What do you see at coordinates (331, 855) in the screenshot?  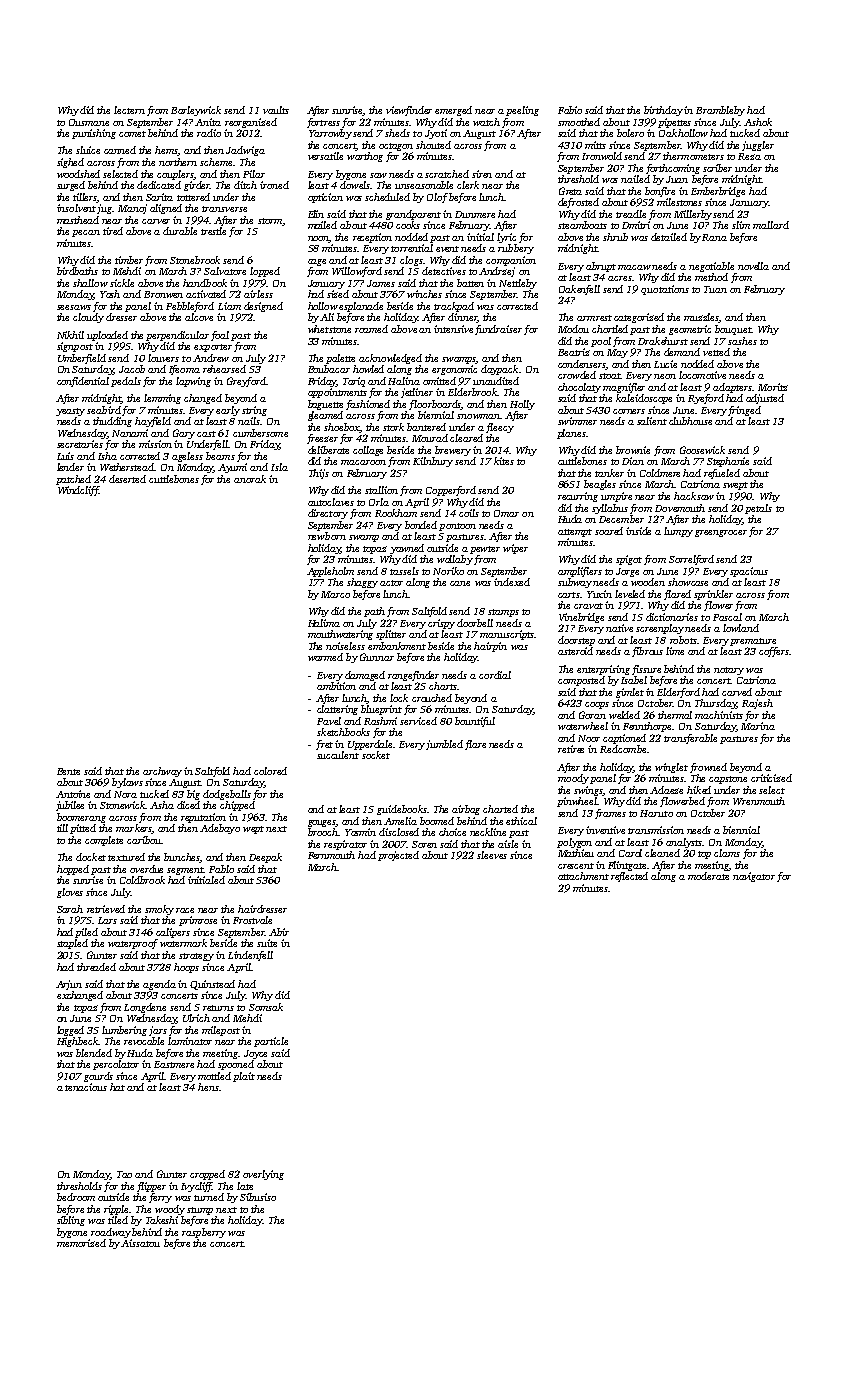 I see `Fernmouth` at bounding box center [331, 855].
